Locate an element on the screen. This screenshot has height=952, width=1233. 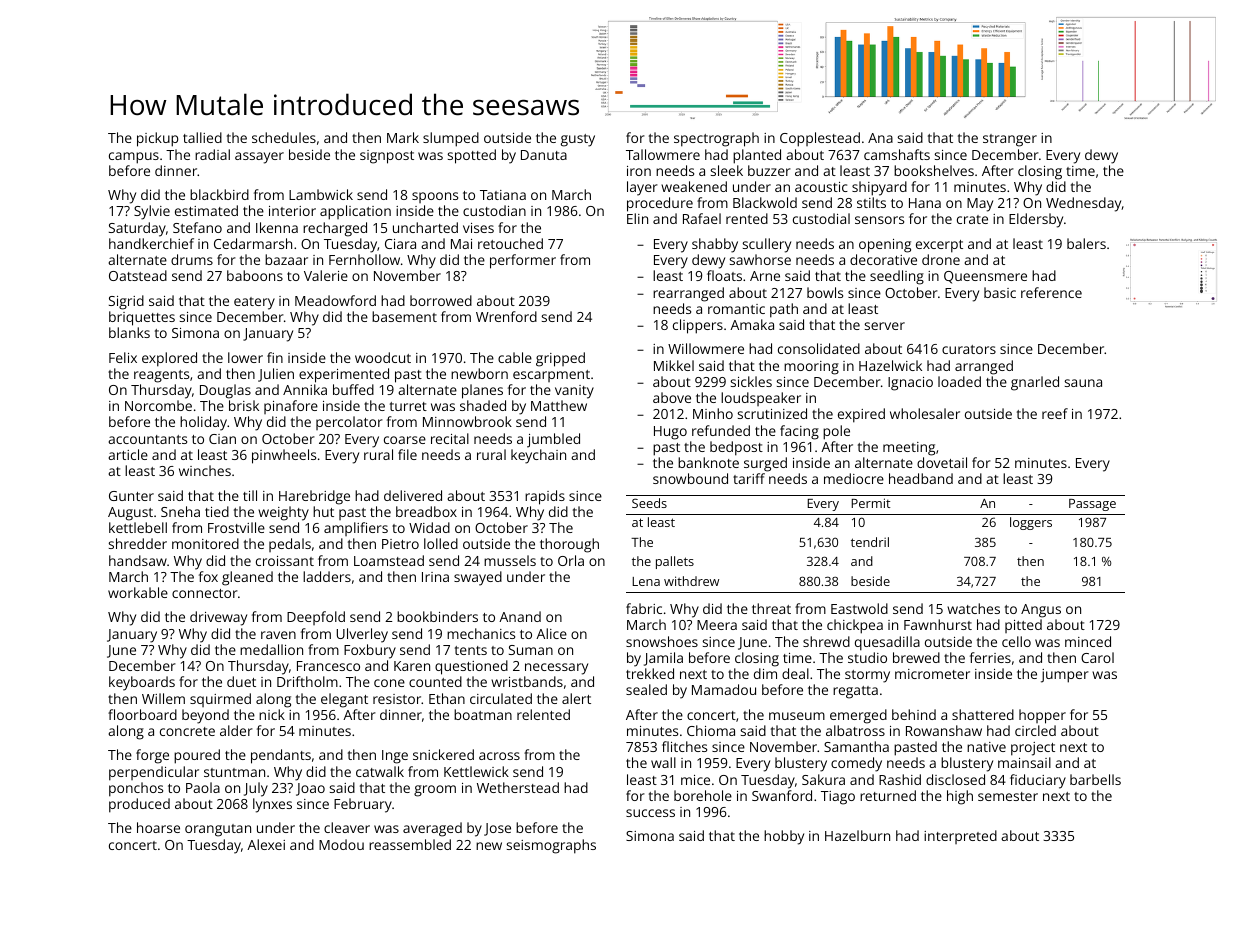
barbells is located at coordinates (1095, 779).
